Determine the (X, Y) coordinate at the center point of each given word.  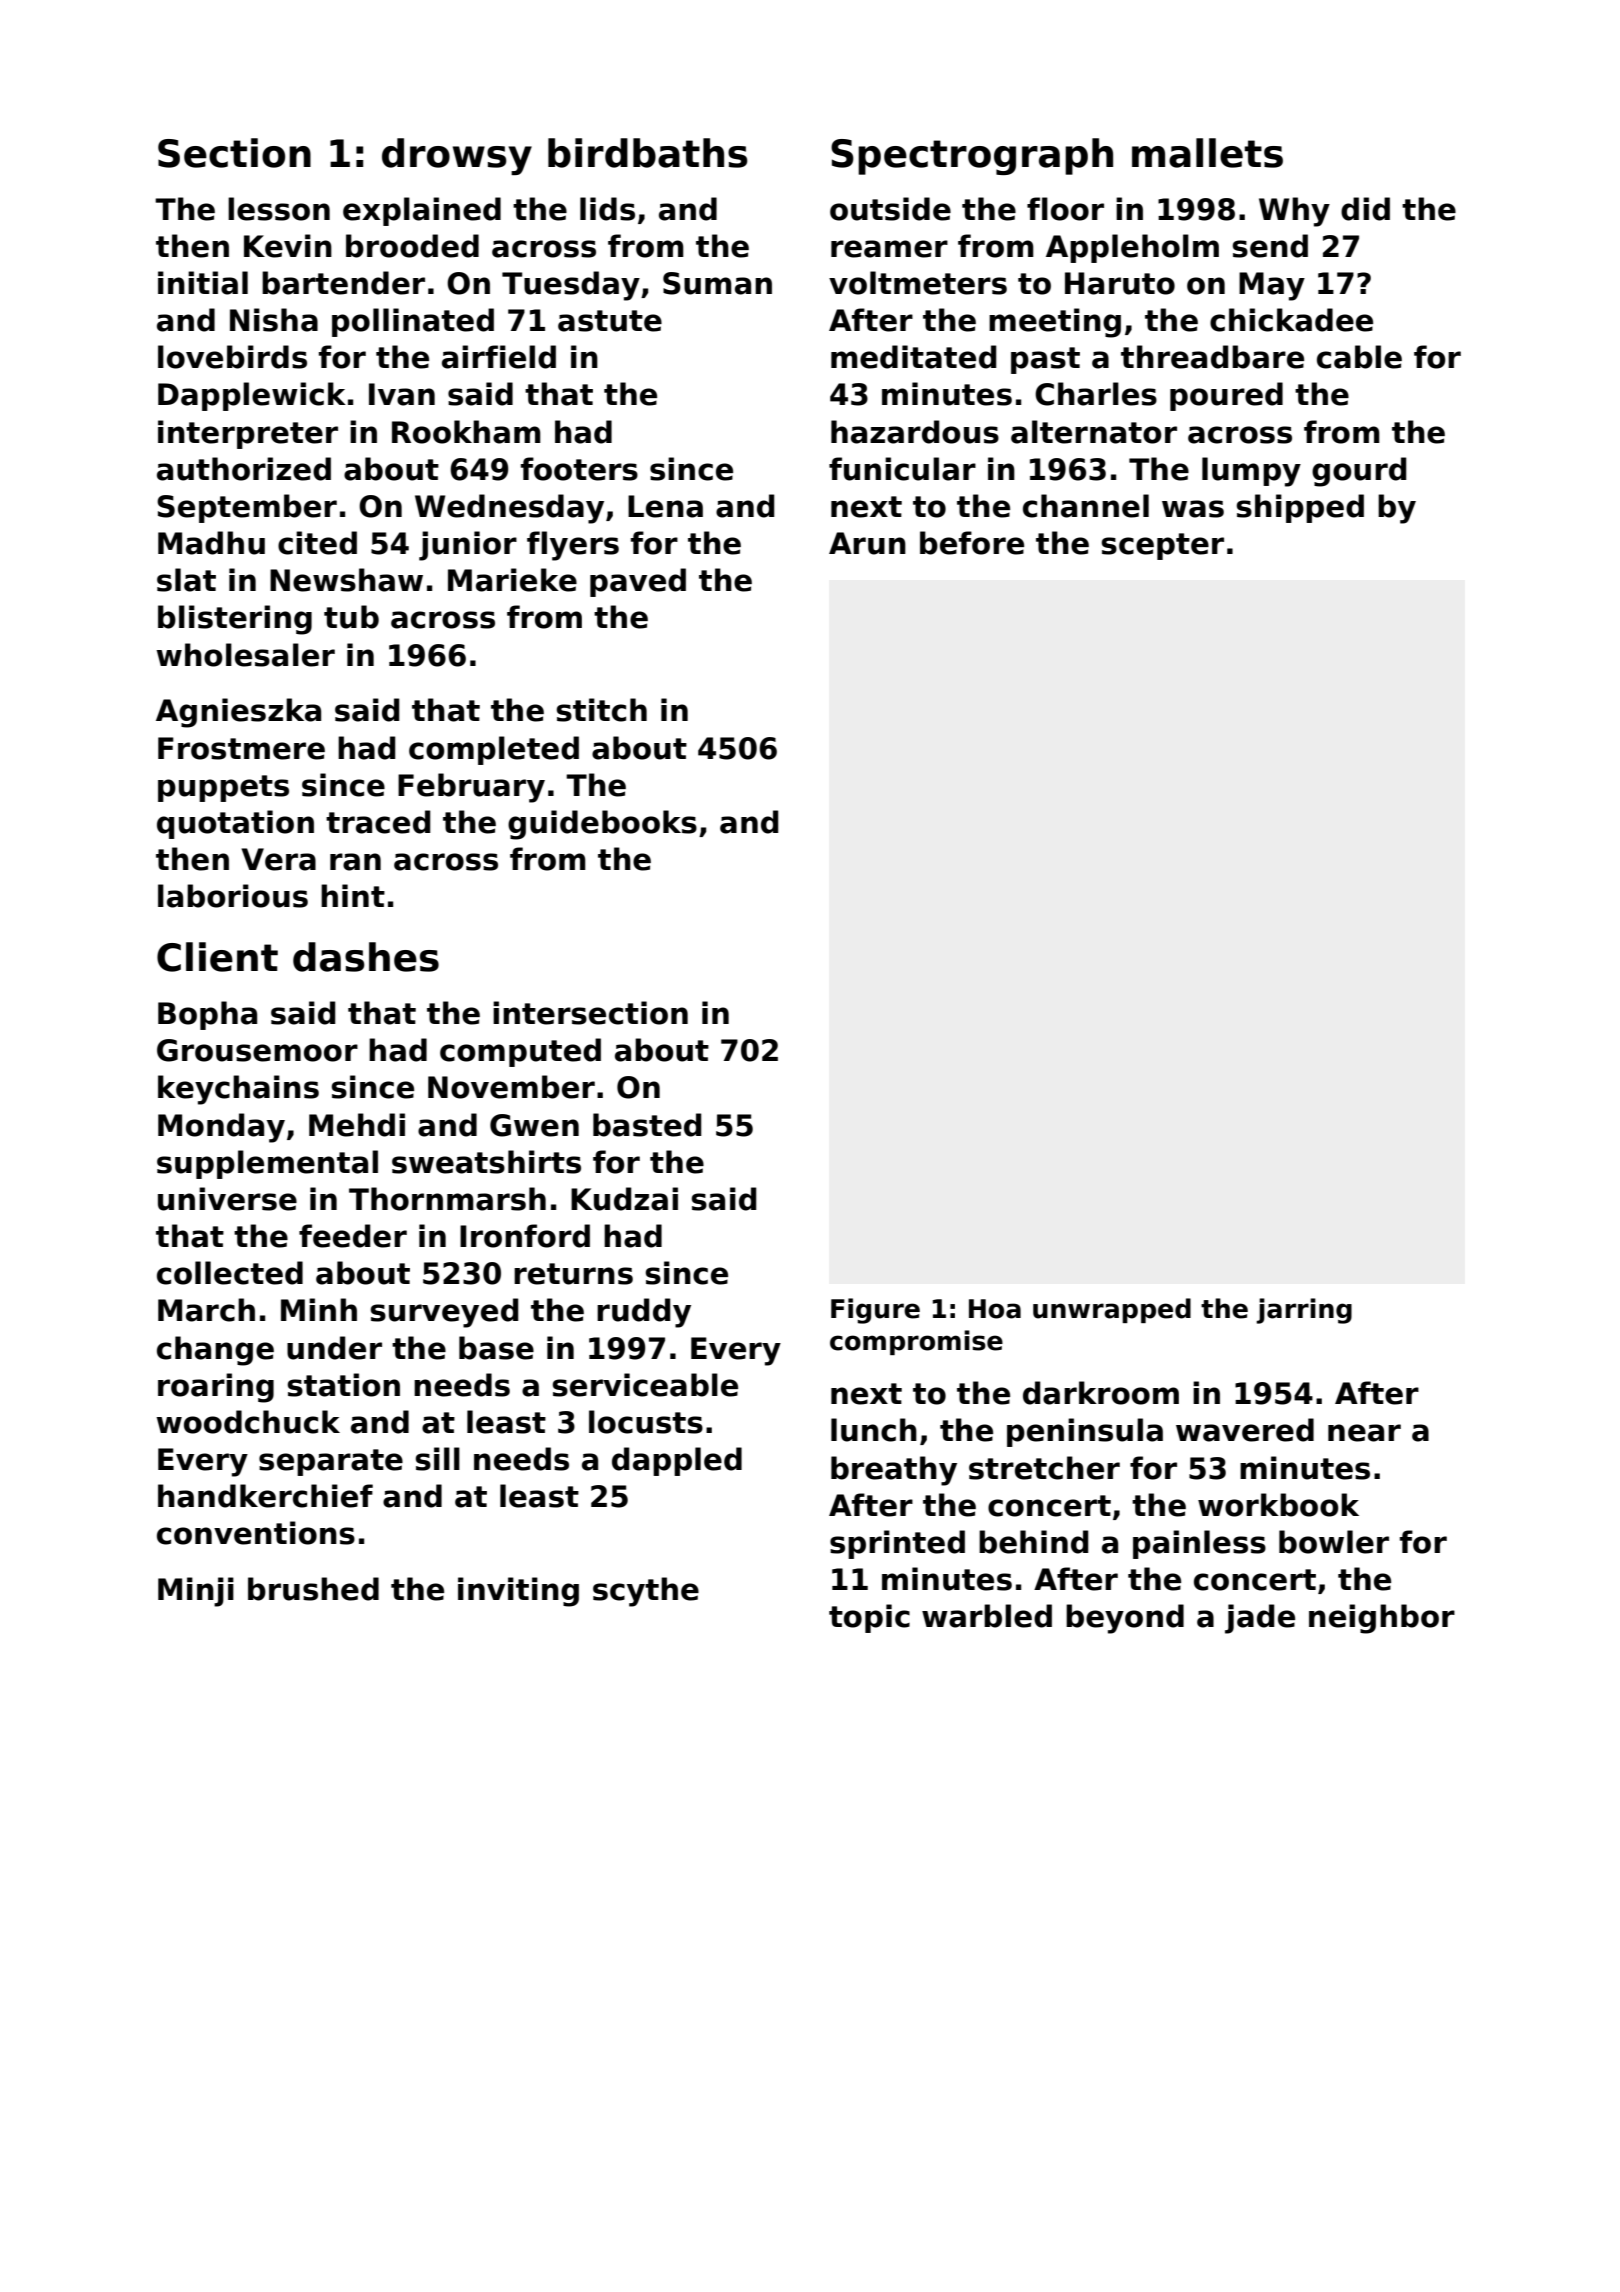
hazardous (915, 432)
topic (869, 1618)
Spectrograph (972, 156)
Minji (196, 1592)
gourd (1359, 472)
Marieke (512, 580)
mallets (1207, 153)
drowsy (457, 156)
